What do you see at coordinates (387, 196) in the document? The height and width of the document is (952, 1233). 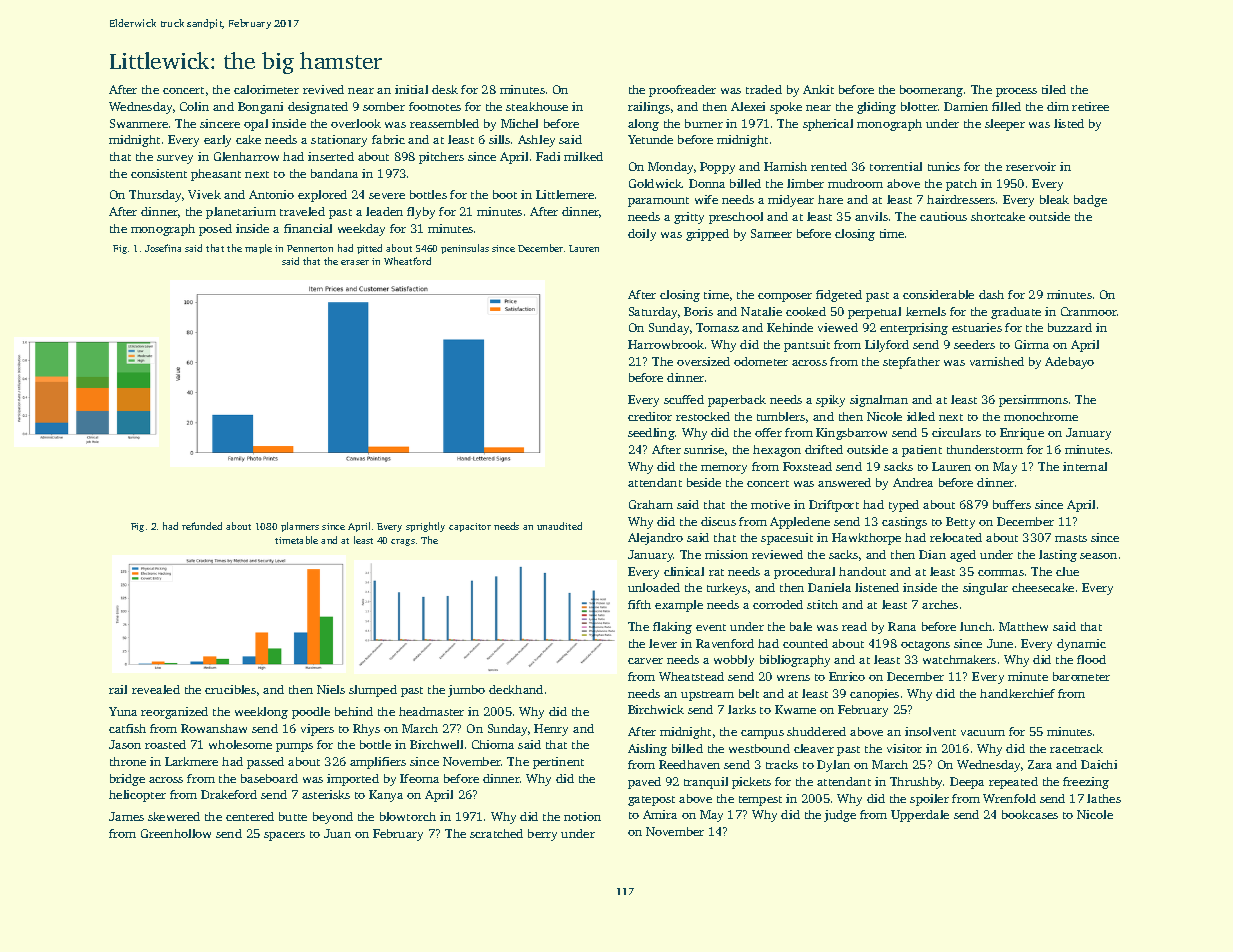 I see `severe` at bounding box center [387, 196].
